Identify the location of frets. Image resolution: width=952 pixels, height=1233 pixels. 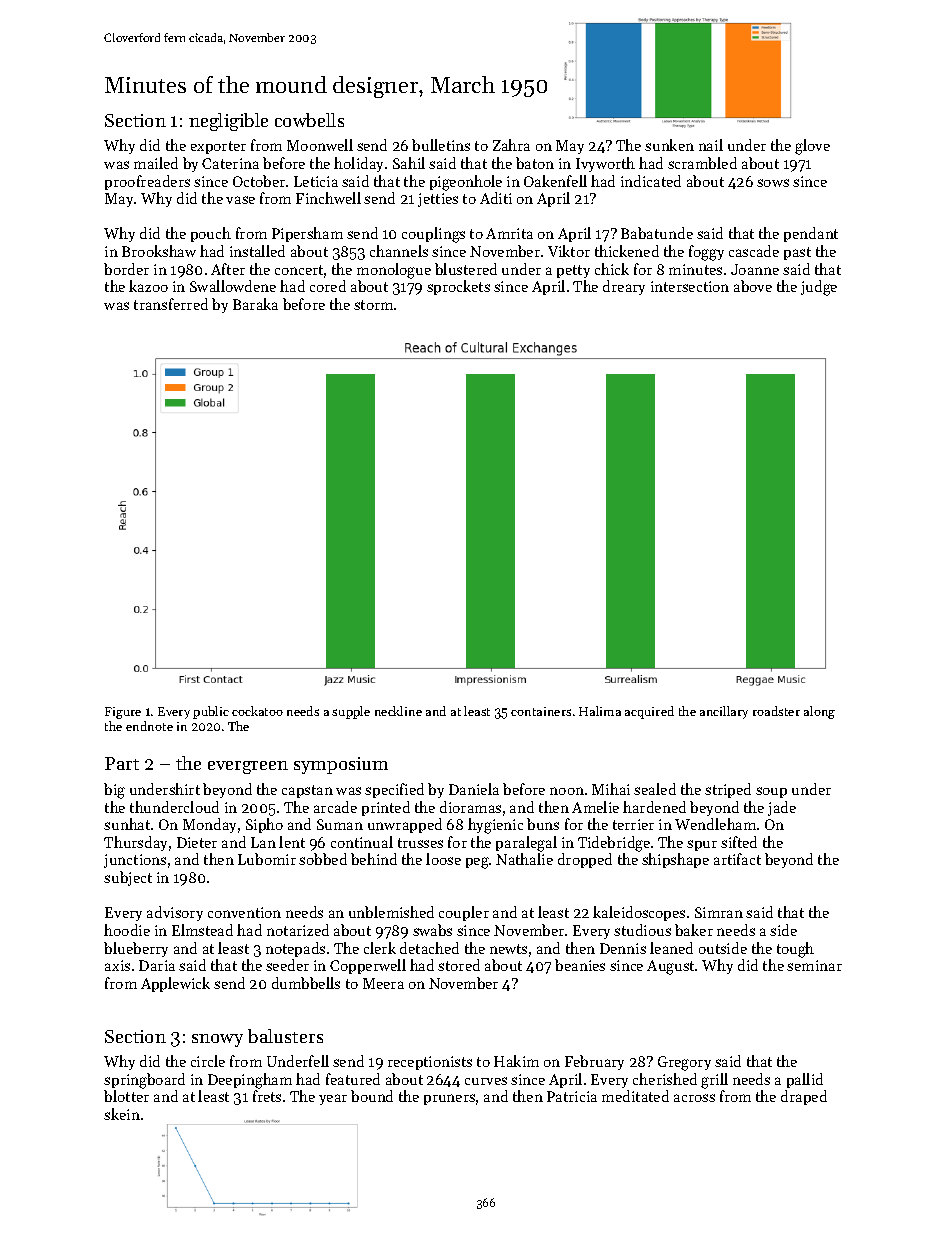
(267, 1096).
